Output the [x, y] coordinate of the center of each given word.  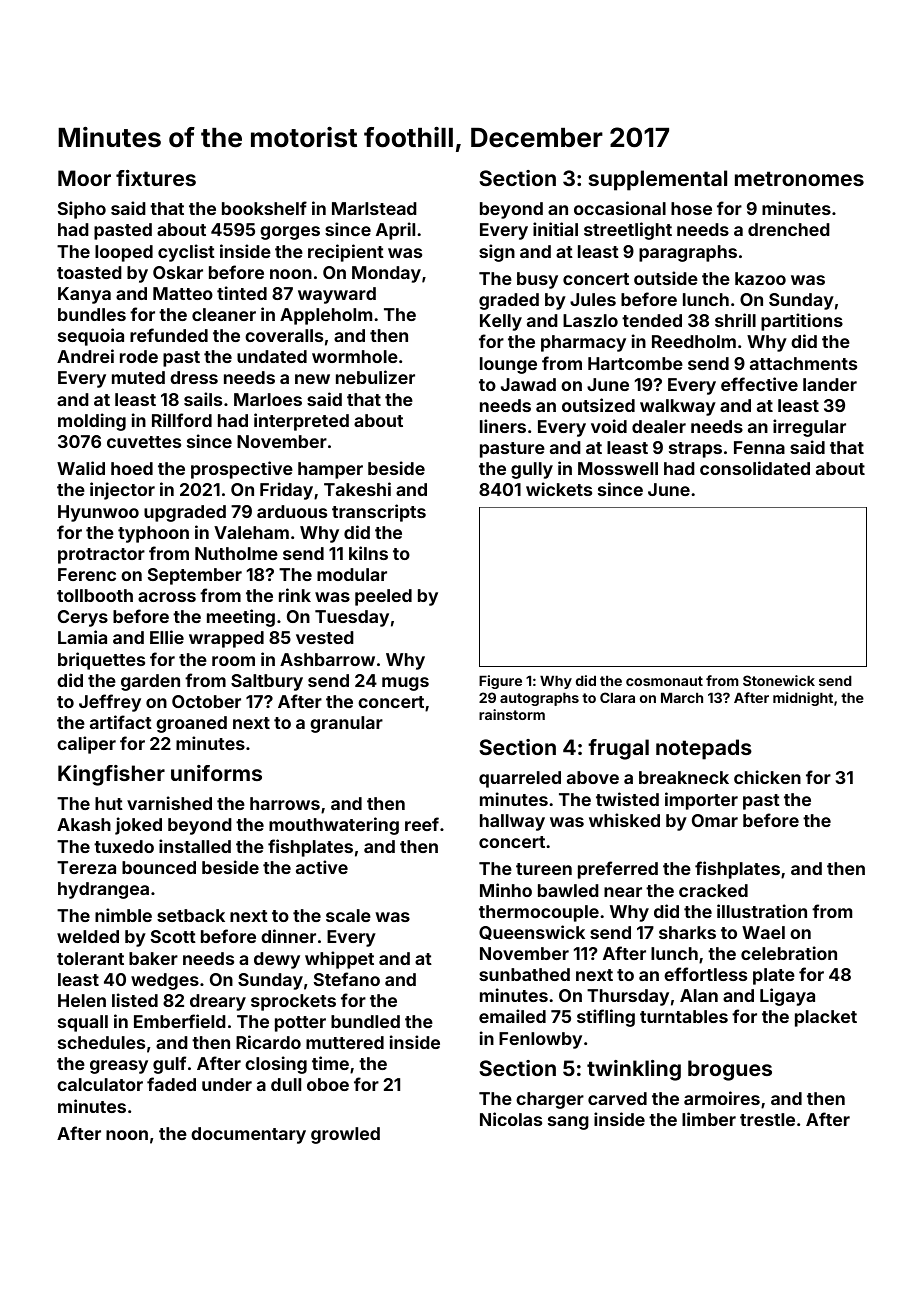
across [167, 597]
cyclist [186, 253]
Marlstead [374, 208]
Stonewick [779, 680]
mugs [405, 684]
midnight [803, 699]
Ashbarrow [327, 659]
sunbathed [524, 974]
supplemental [657, 180]
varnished [169, 803]
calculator [100, 1084]
